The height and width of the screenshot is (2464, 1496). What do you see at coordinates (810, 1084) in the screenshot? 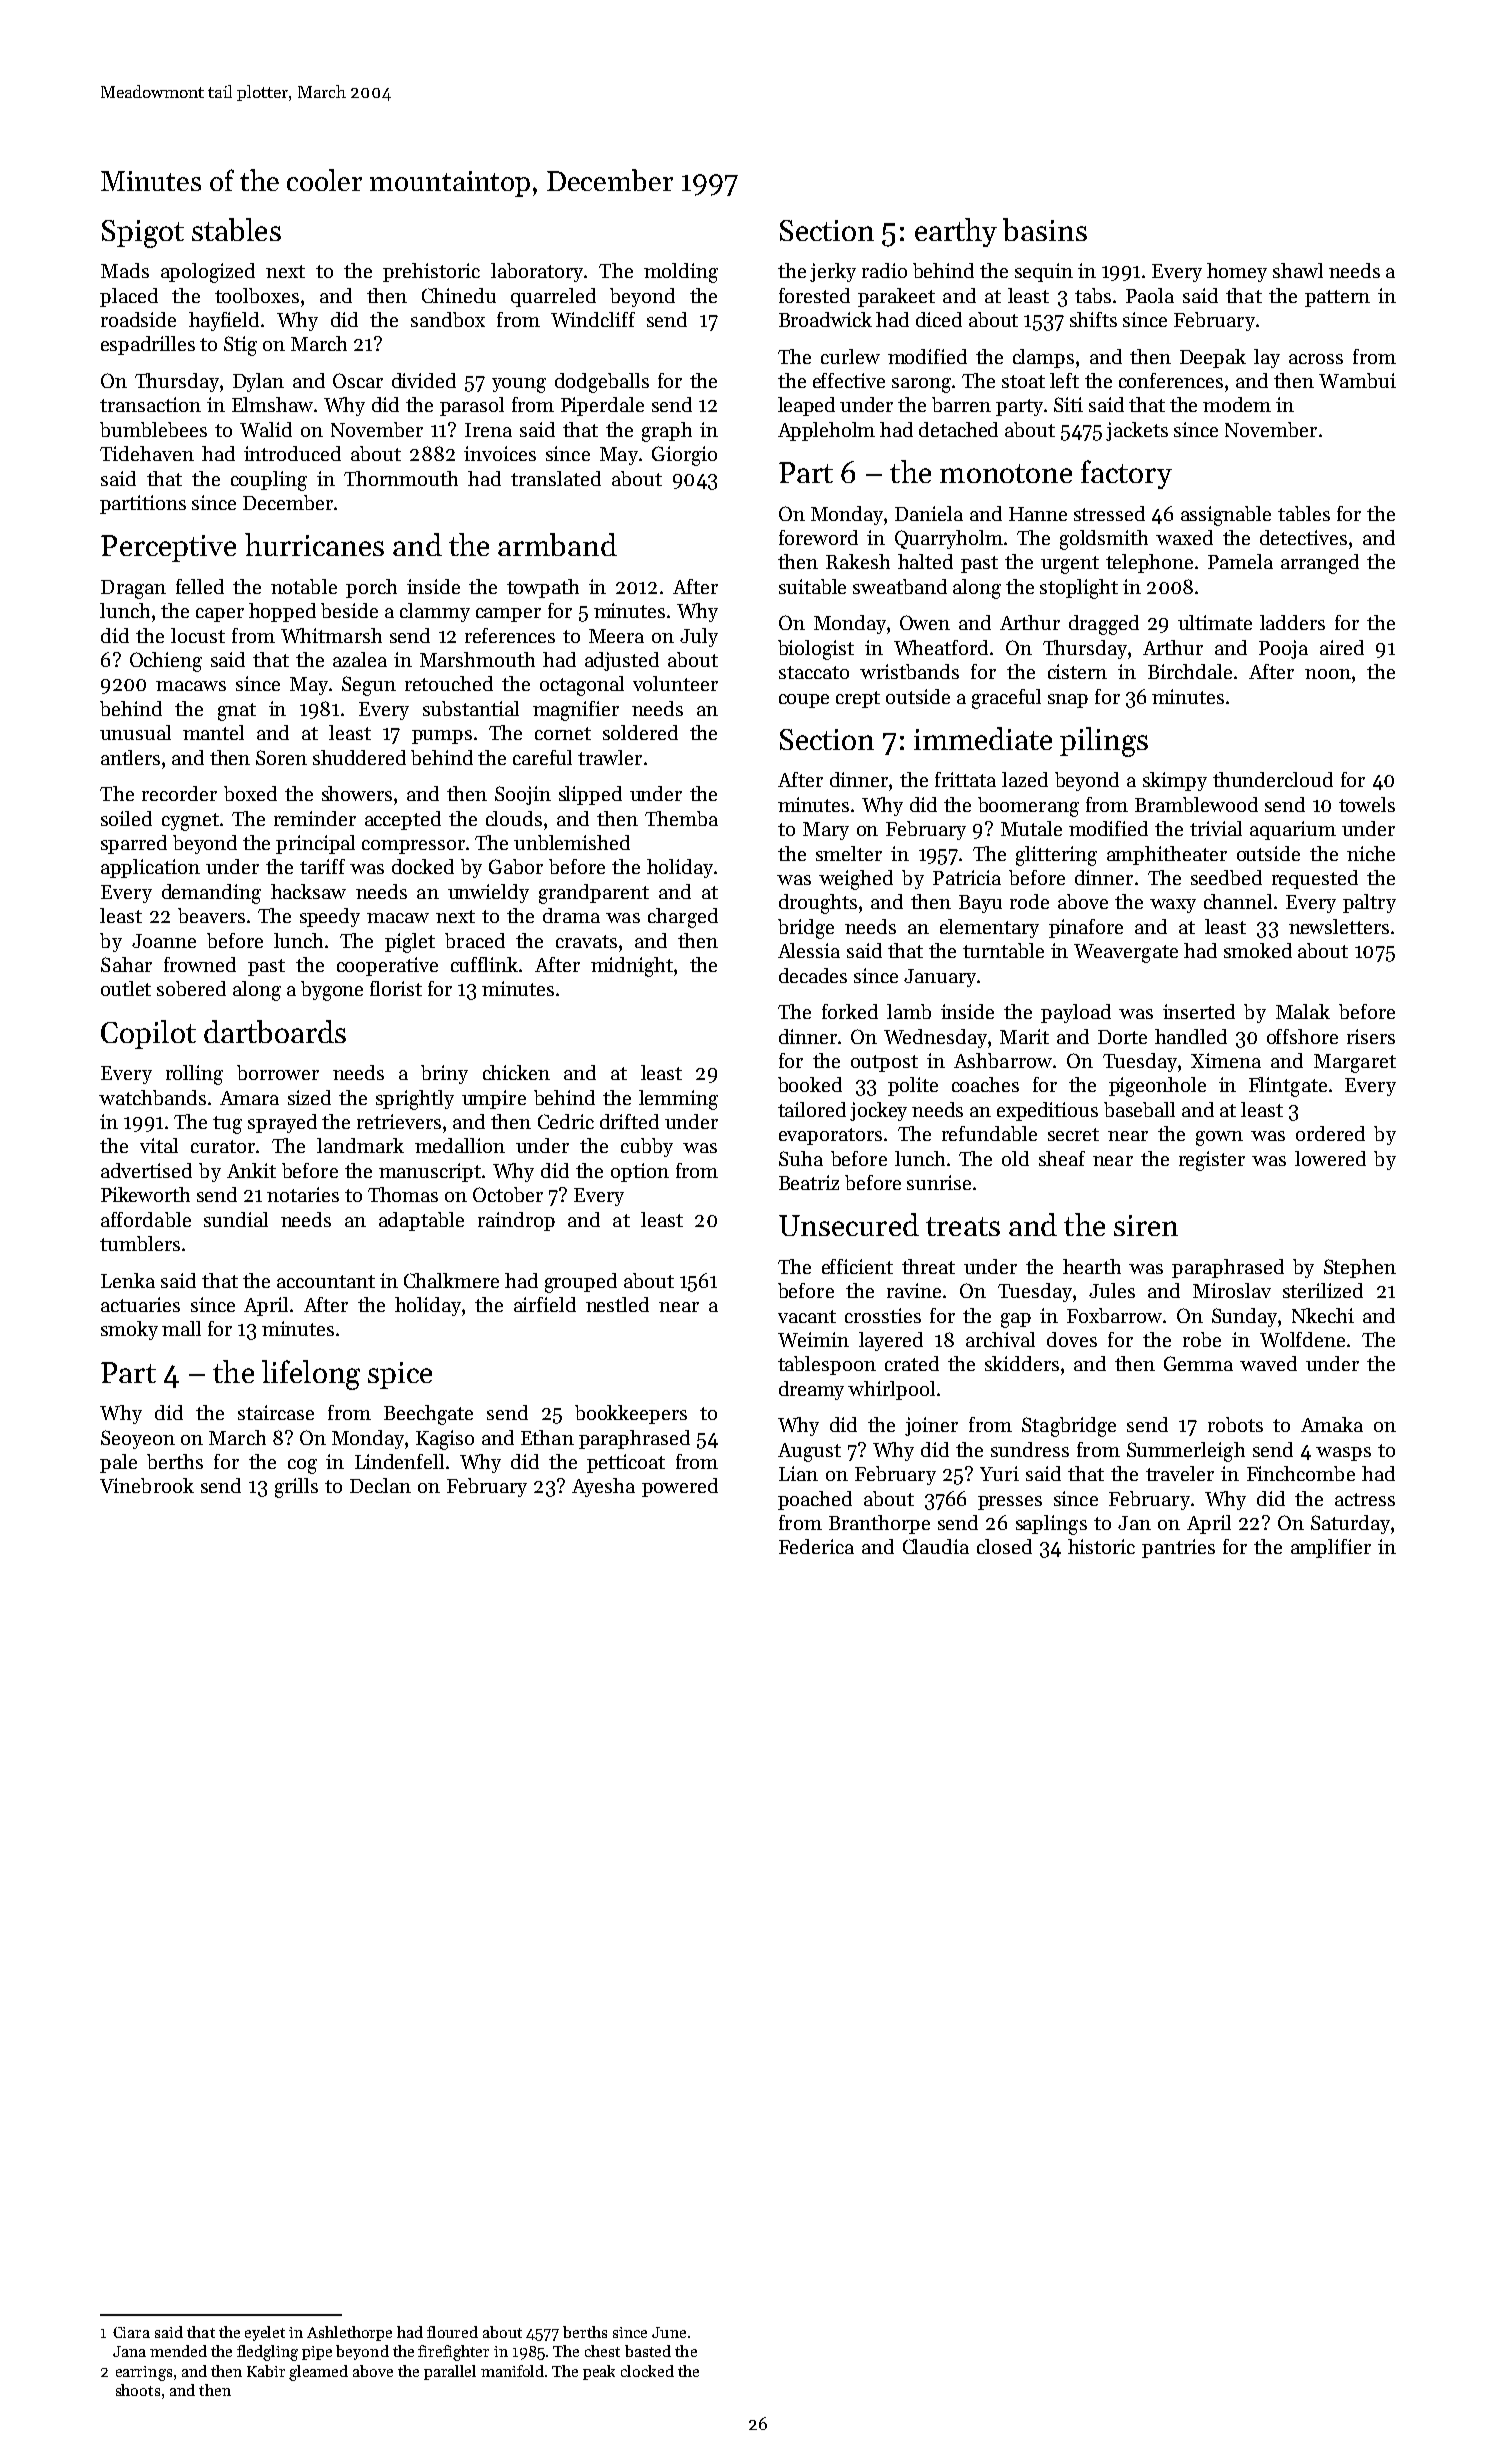
I see `booked` at bounding box center [810, 1084].
